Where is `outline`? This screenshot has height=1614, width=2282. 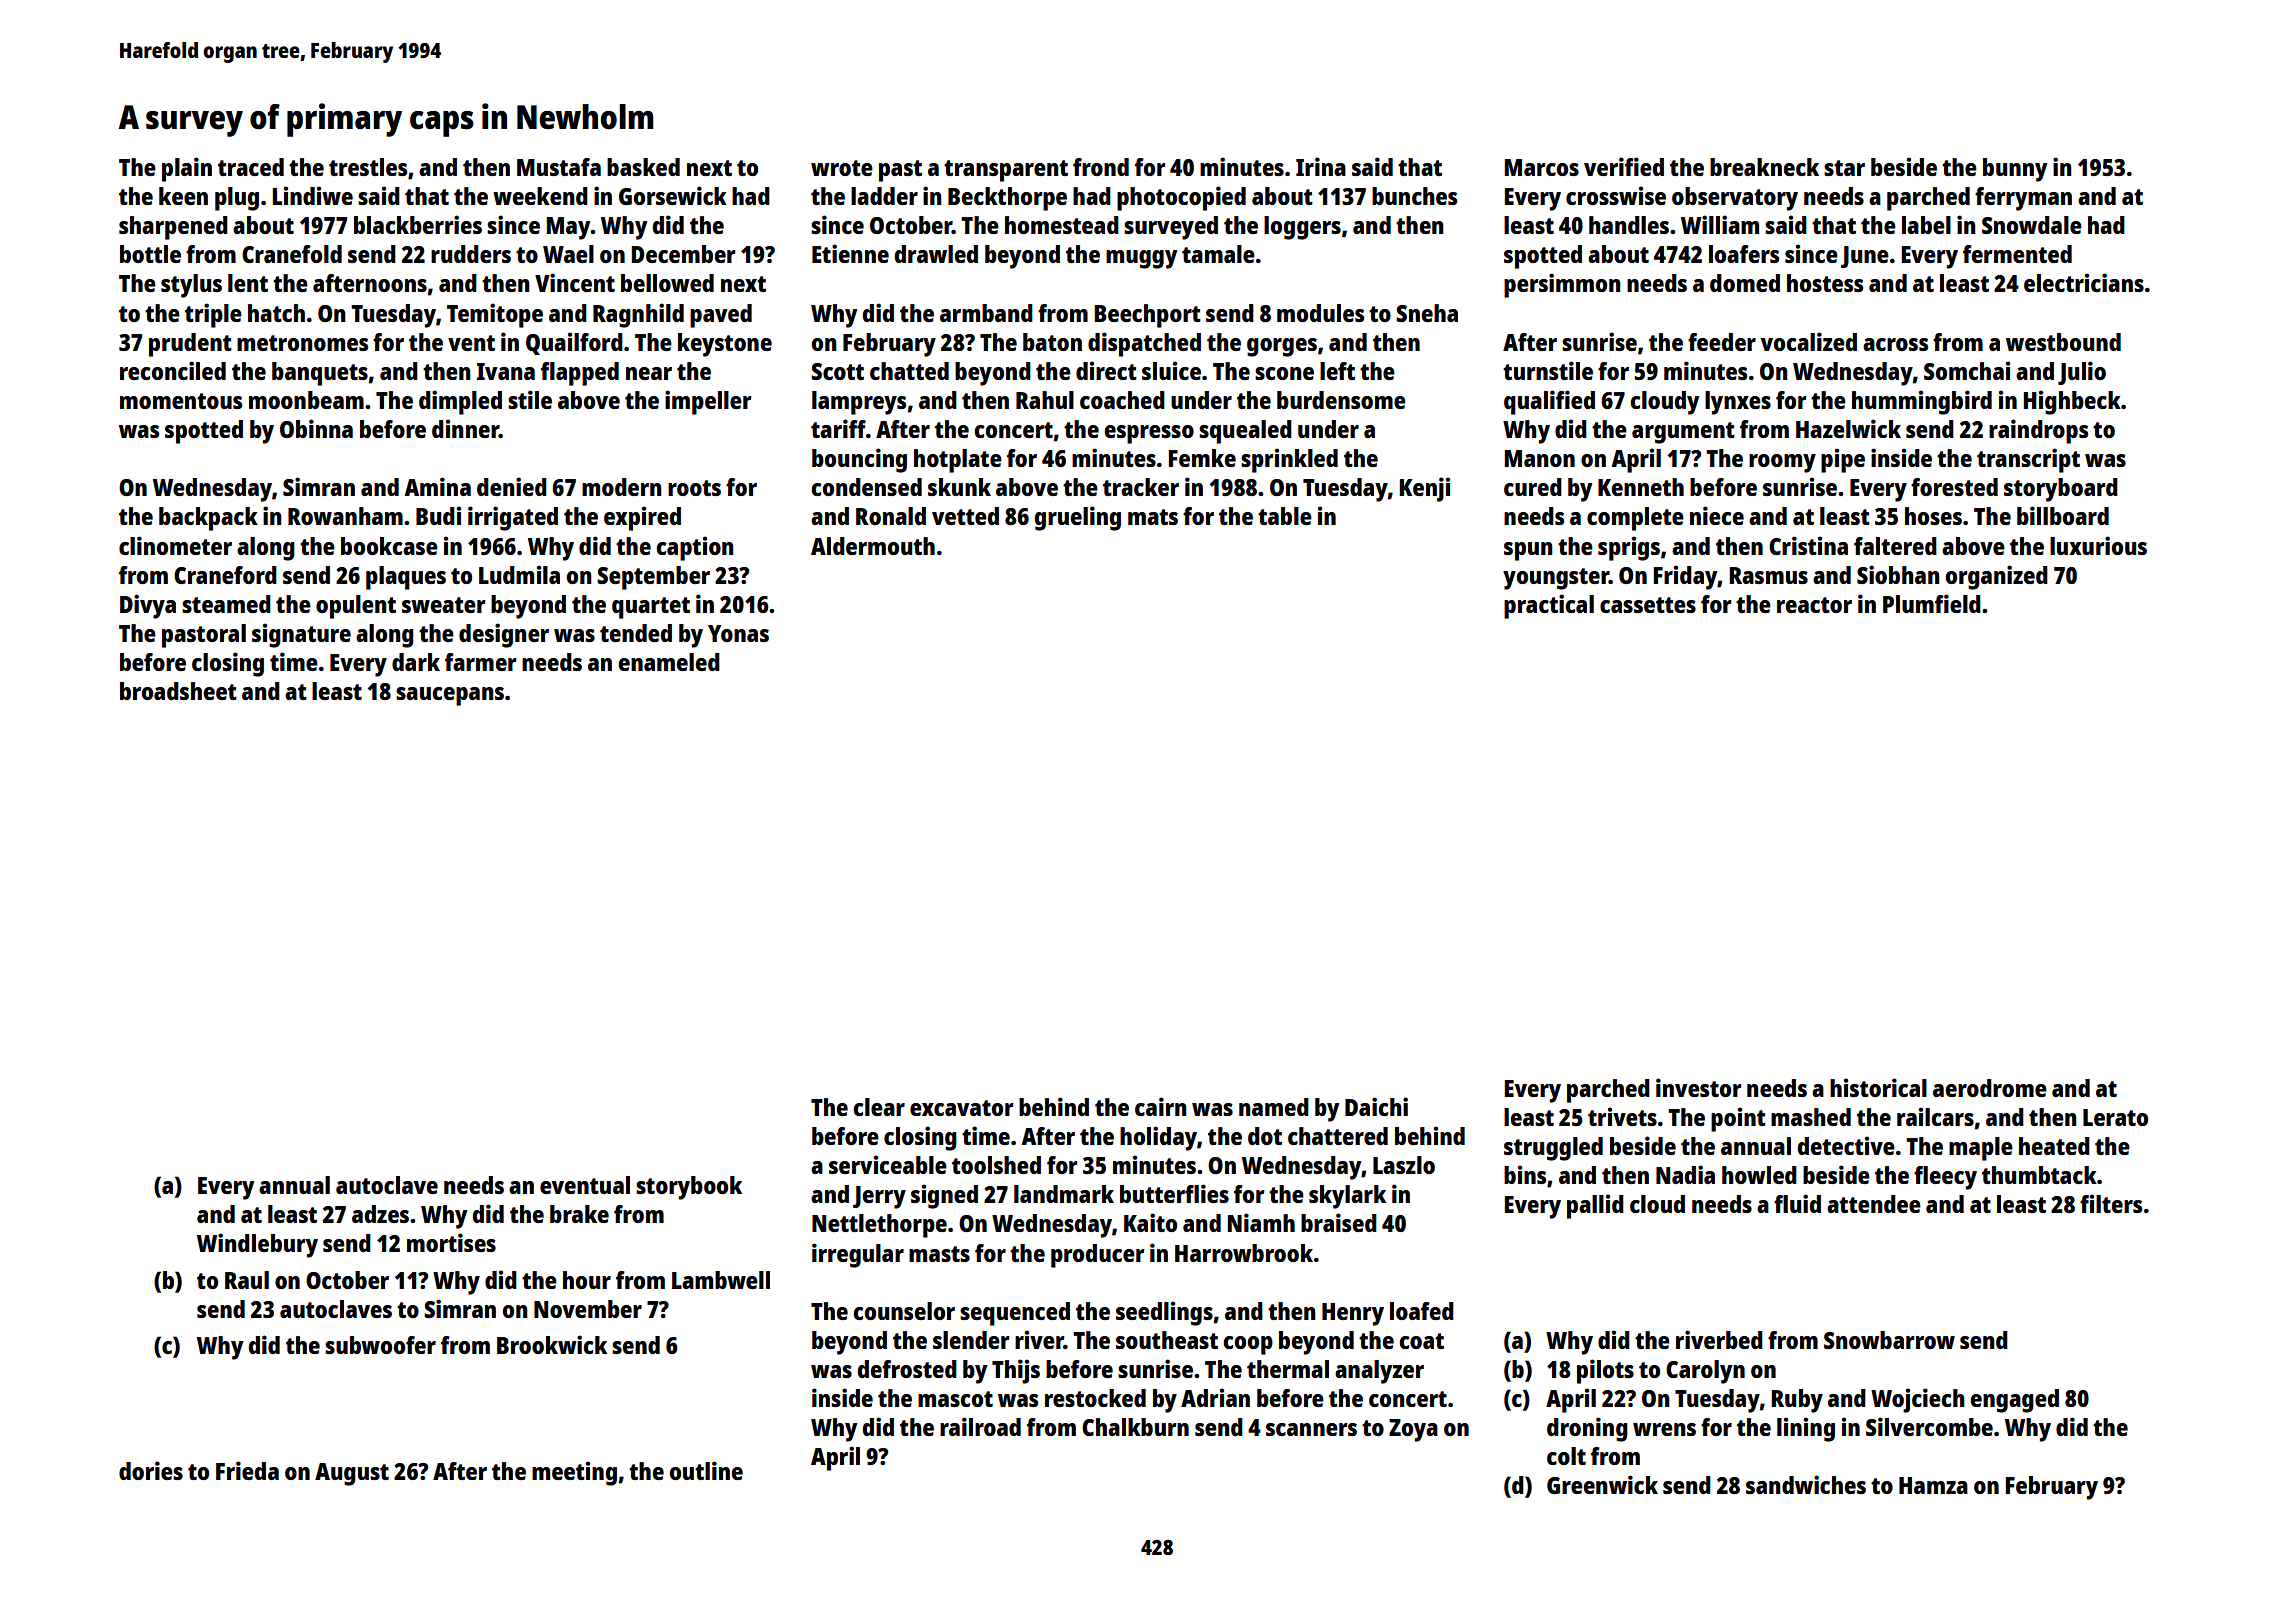 outline is located at coordinates (706, 1470).
